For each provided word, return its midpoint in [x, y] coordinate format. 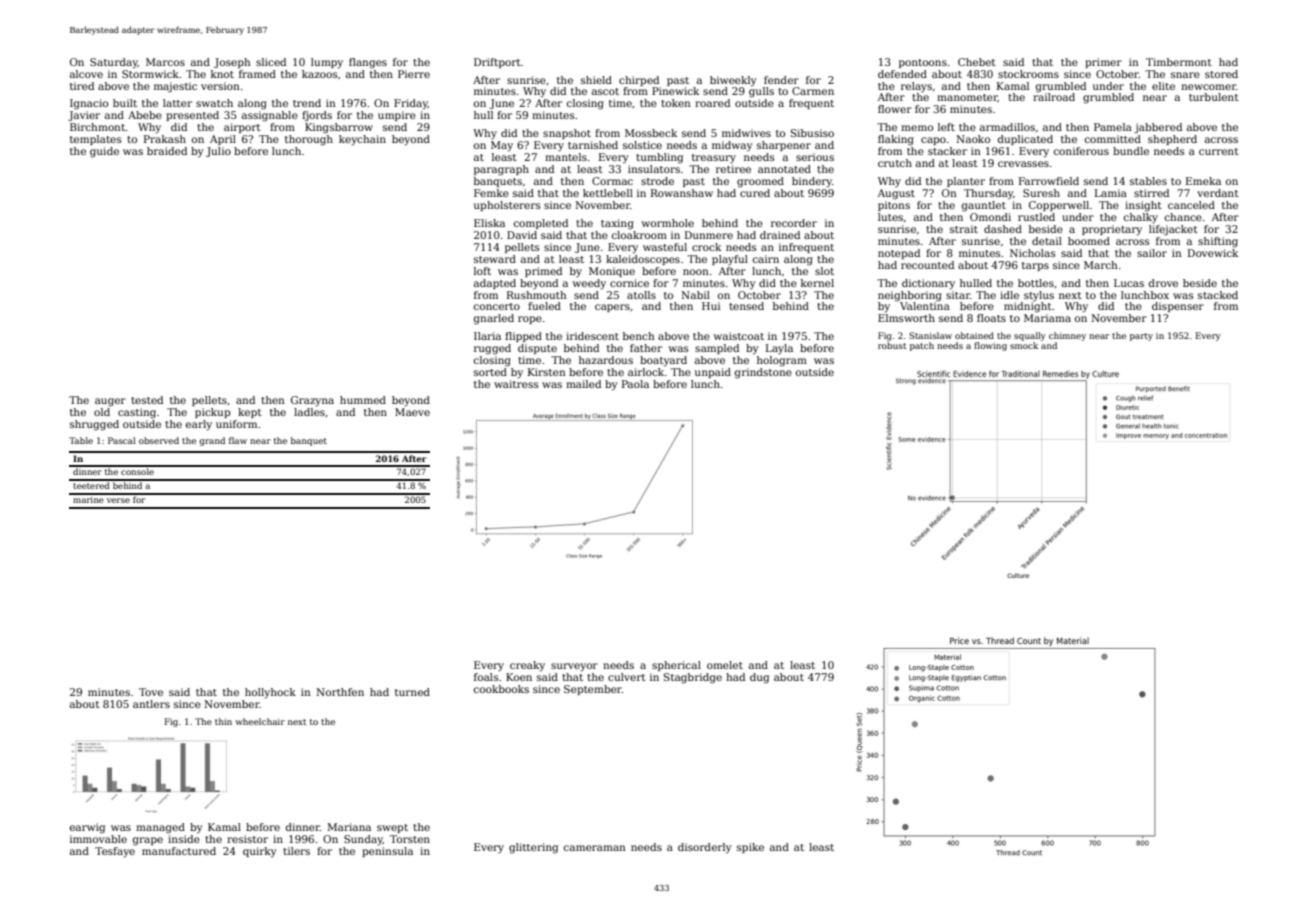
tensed [746, 306]
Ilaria [487, 336]
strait [964, 229]
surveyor [574, 667]
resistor [247, 839]
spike [750, 848]
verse [118, 500]
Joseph [232, 63]
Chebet [977, 62]
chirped [639, 81]
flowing [990, 346]
